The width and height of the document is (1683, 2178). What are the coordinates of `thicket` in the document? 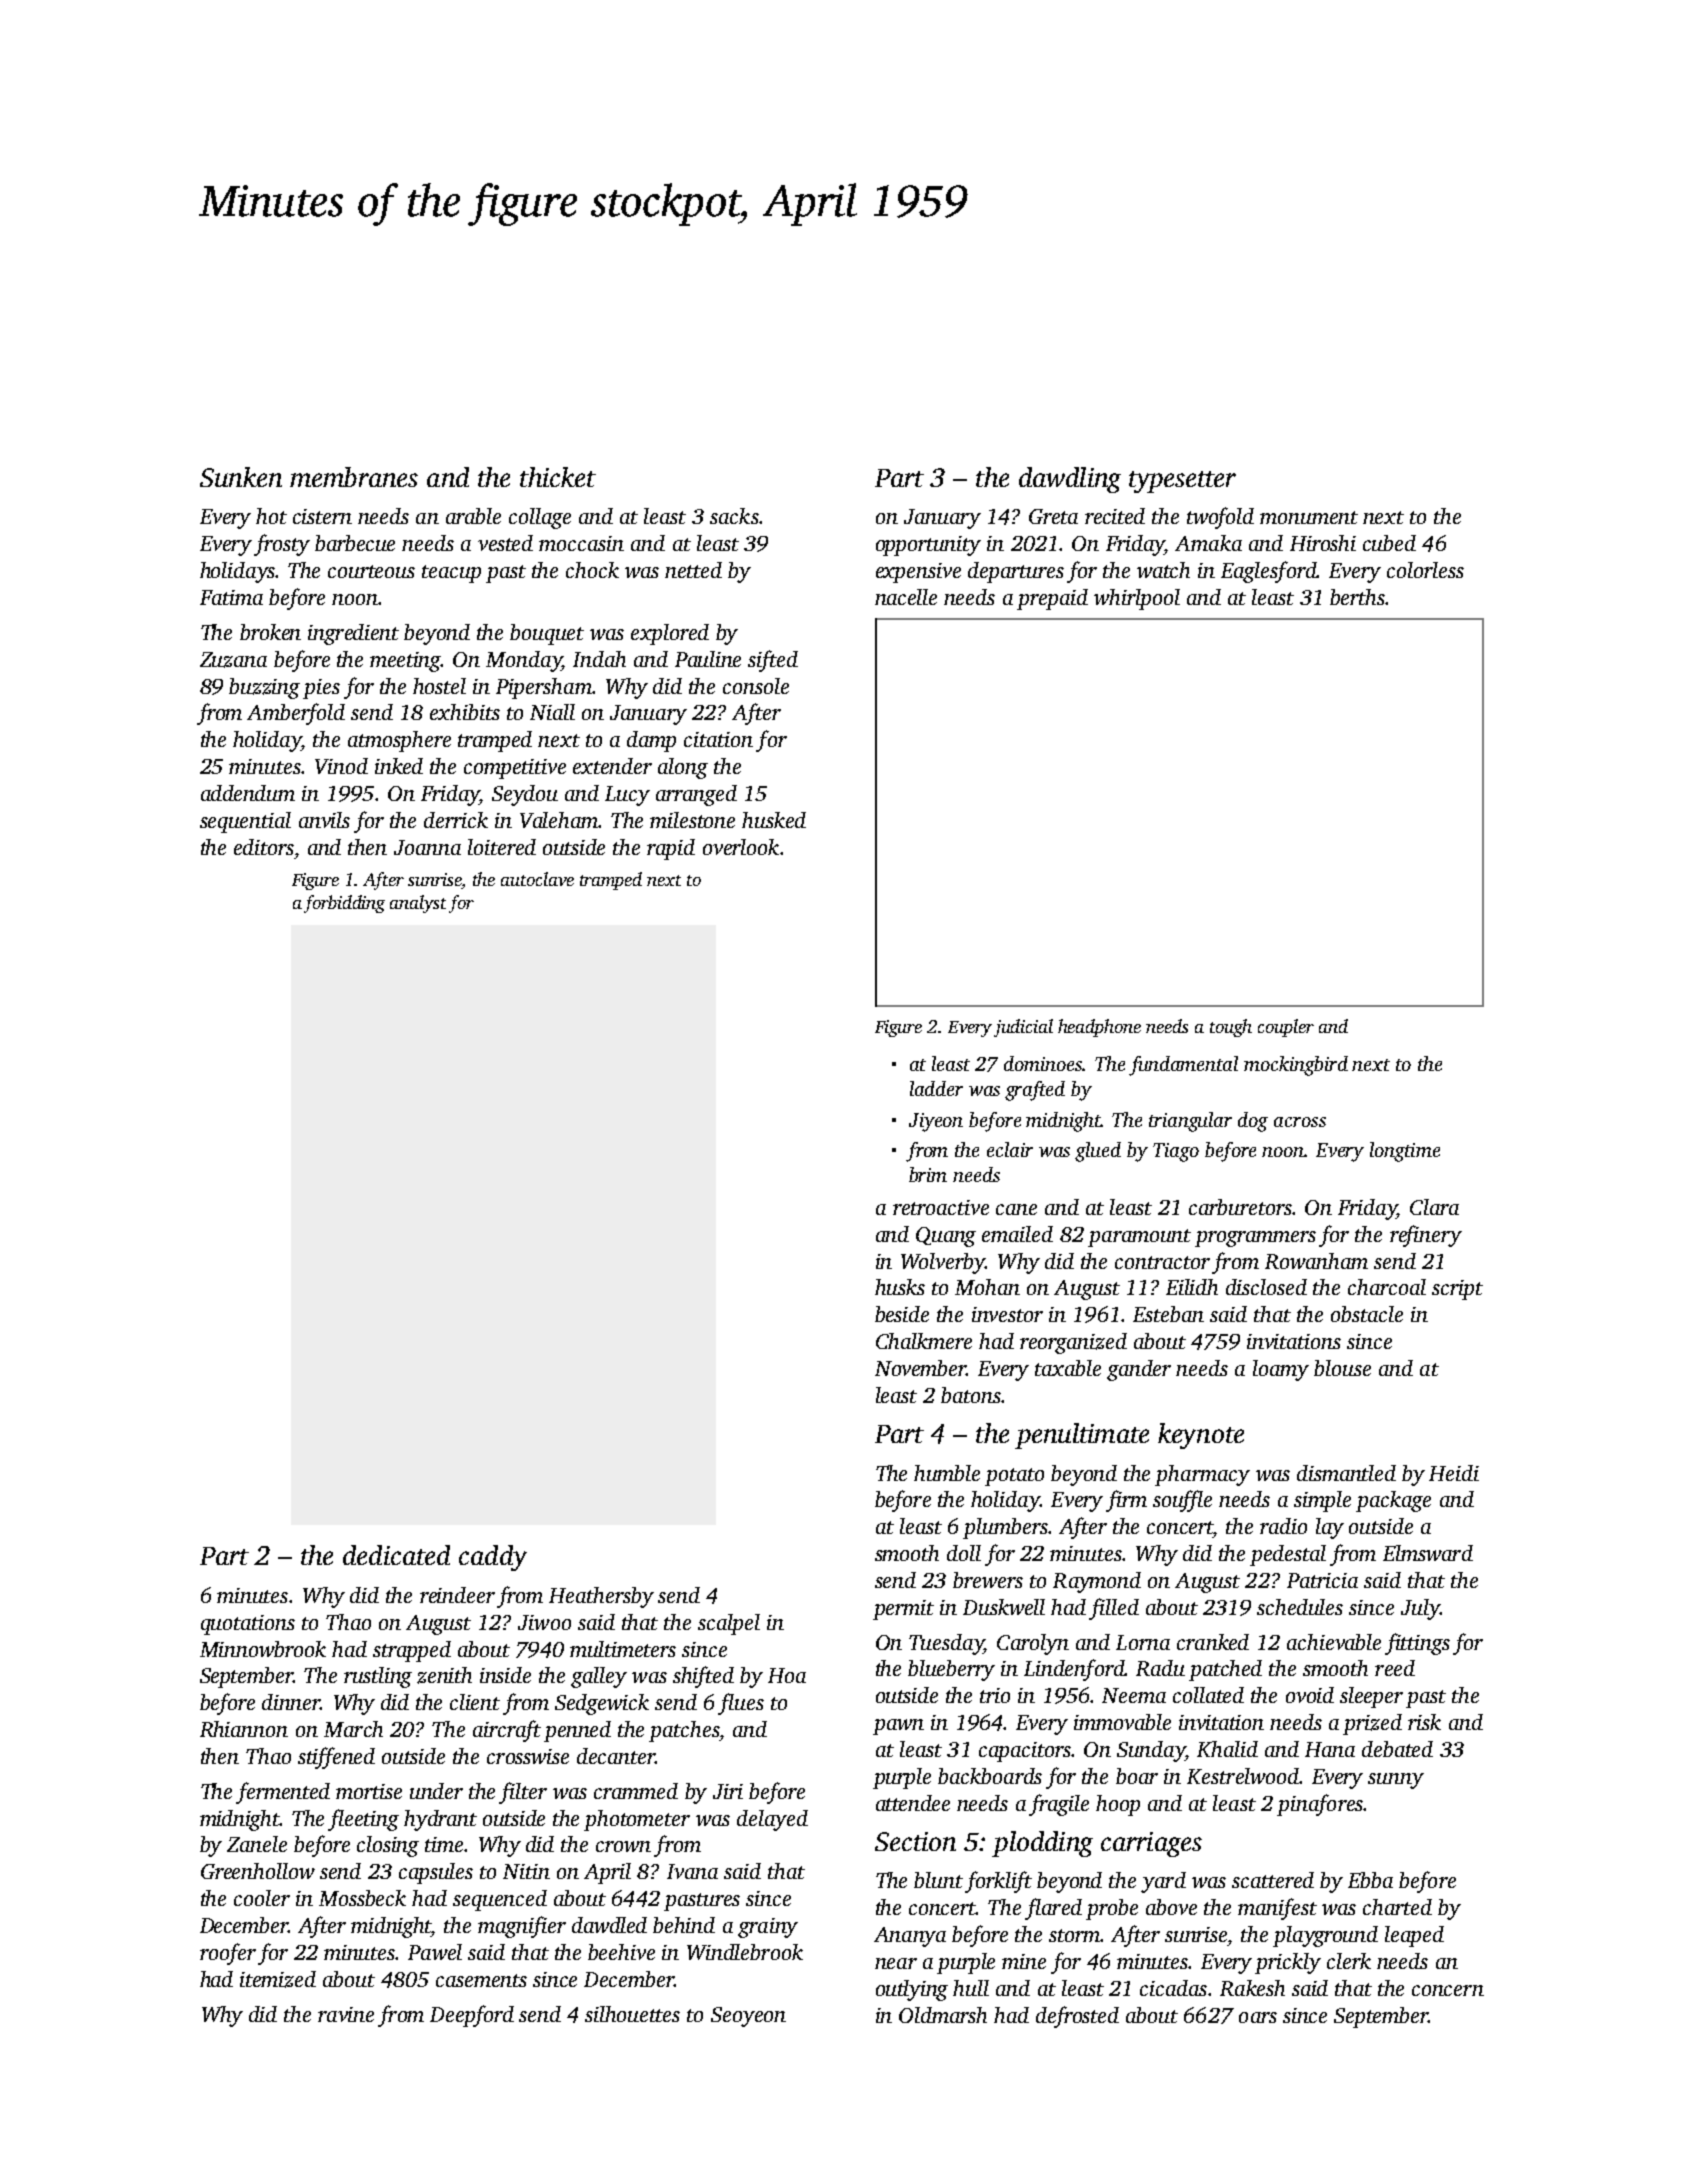 It's located at (558, 477).
